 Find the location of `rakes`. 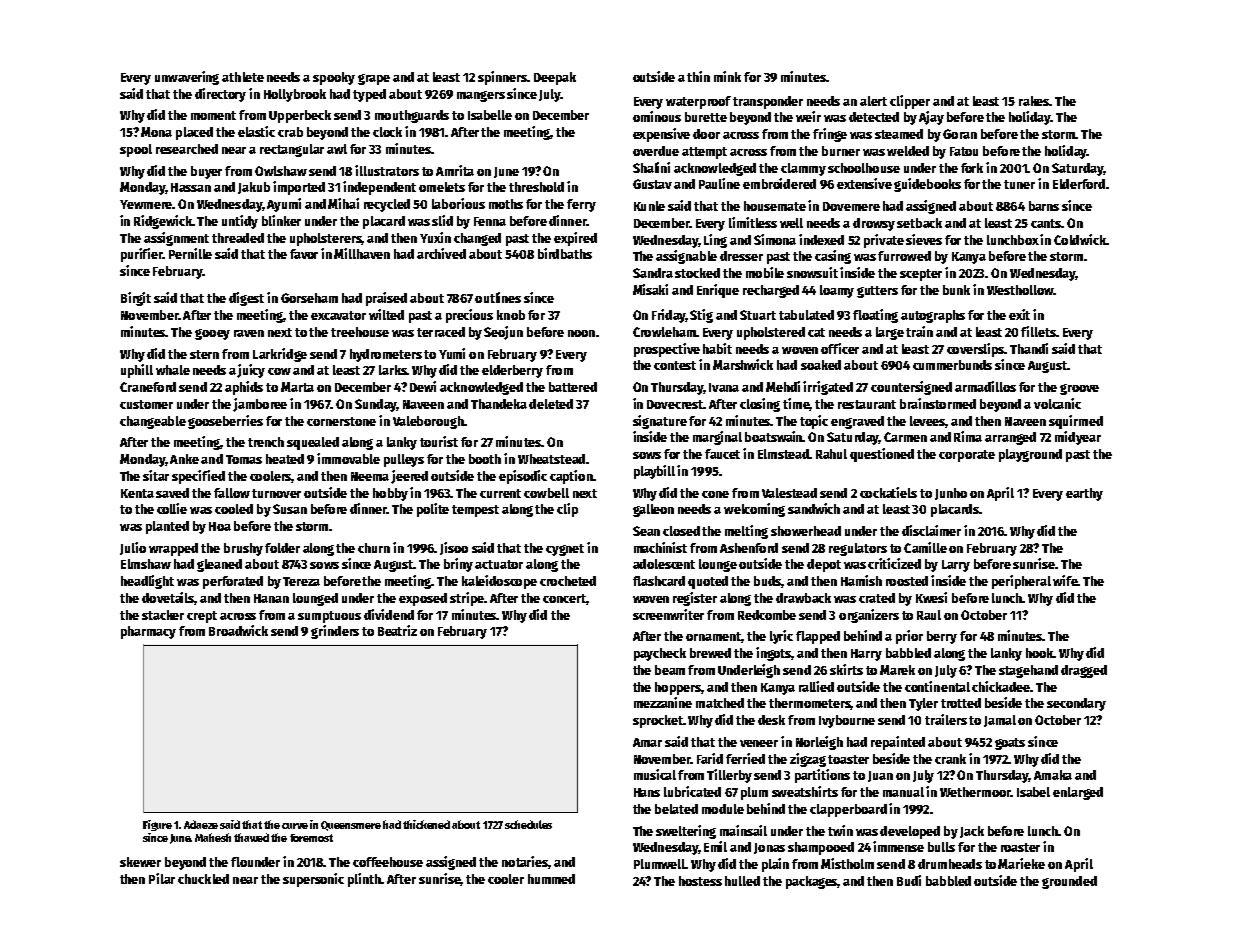

rakes is located at coordinates (1034, 101).
